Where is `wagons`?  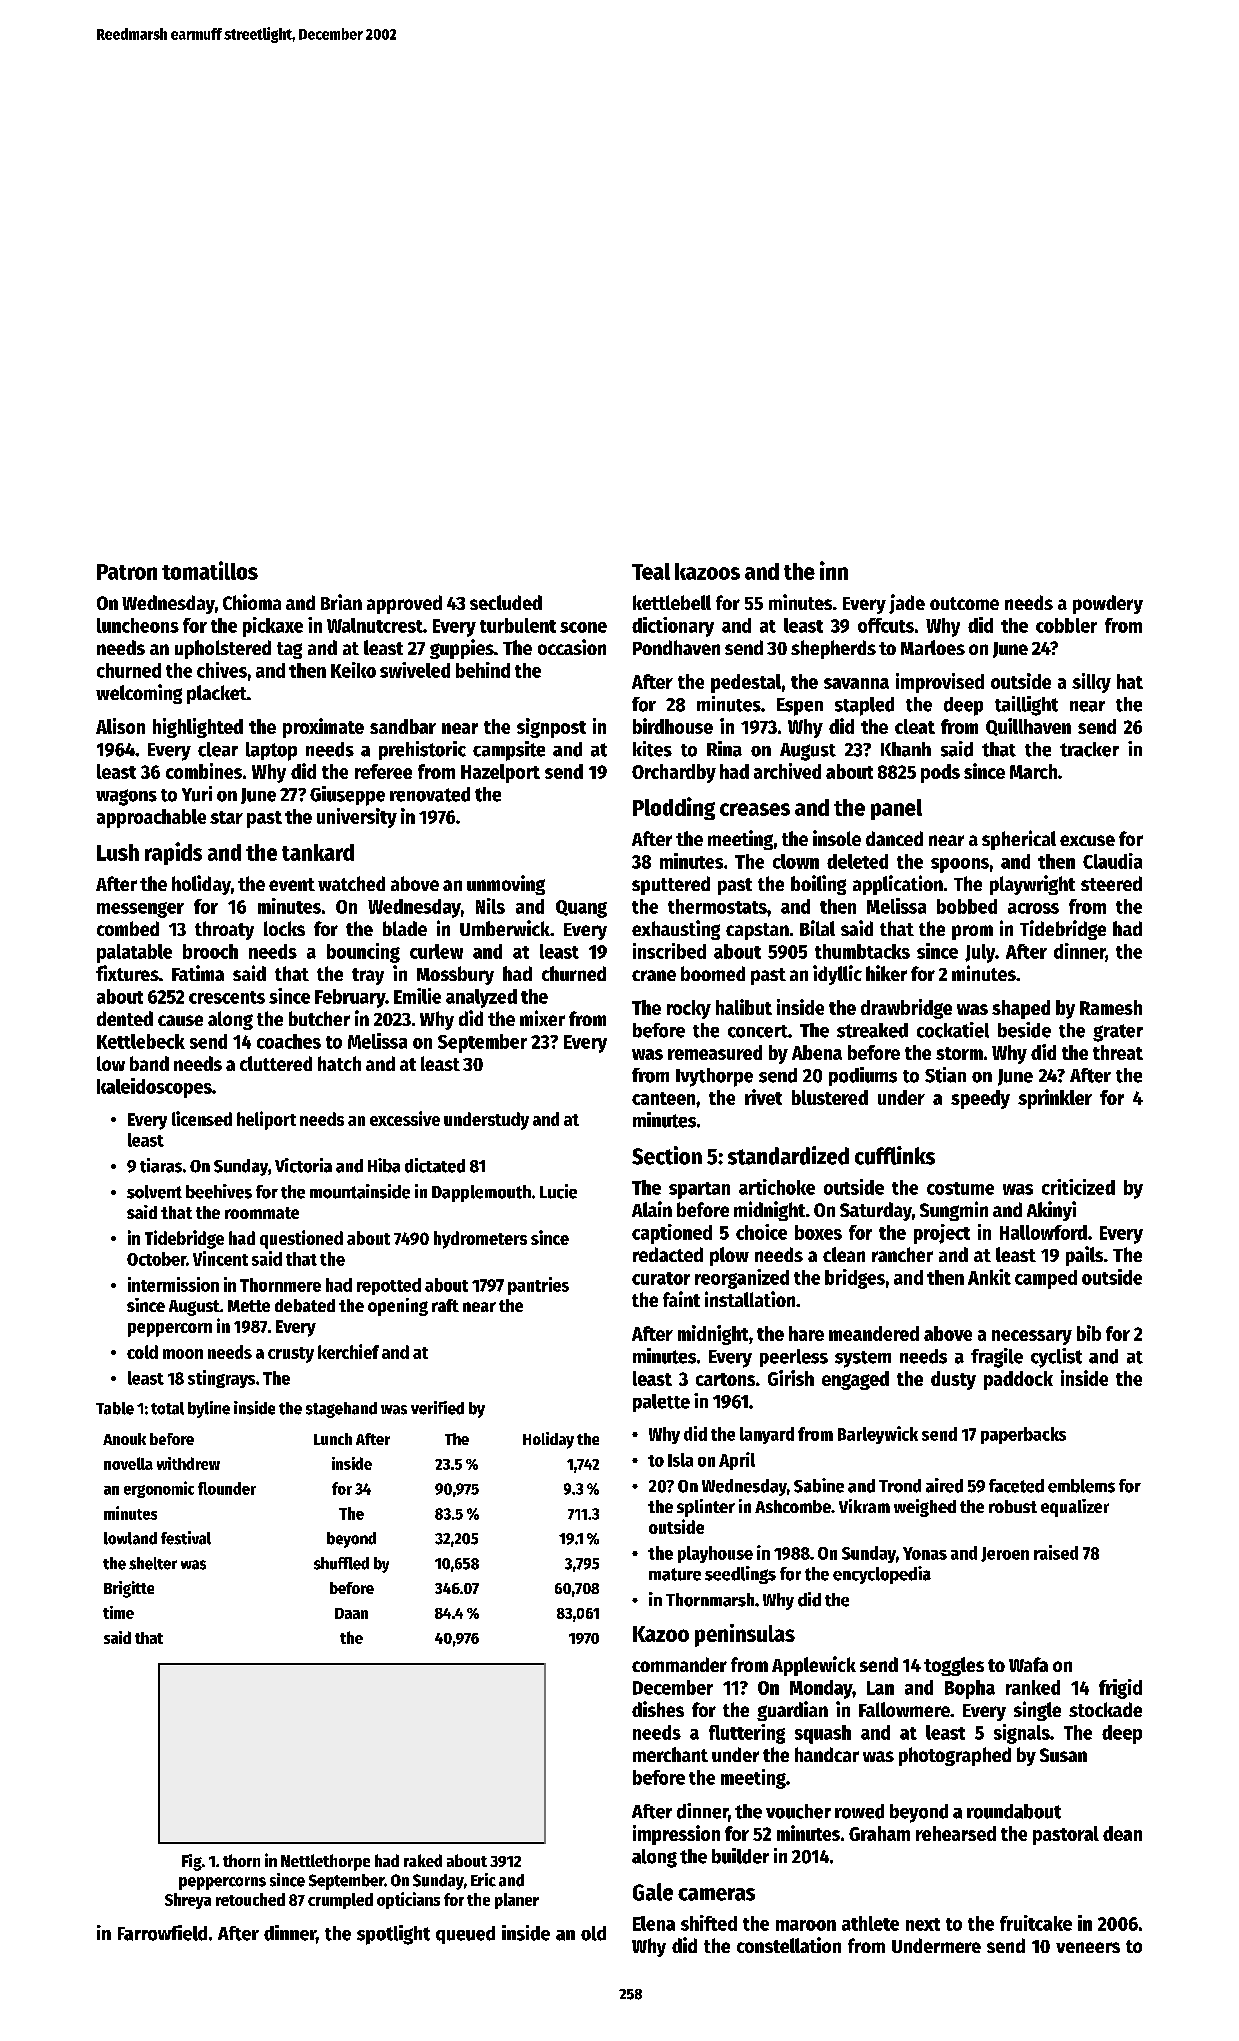
wagons is located at coordinates (126, 797).
